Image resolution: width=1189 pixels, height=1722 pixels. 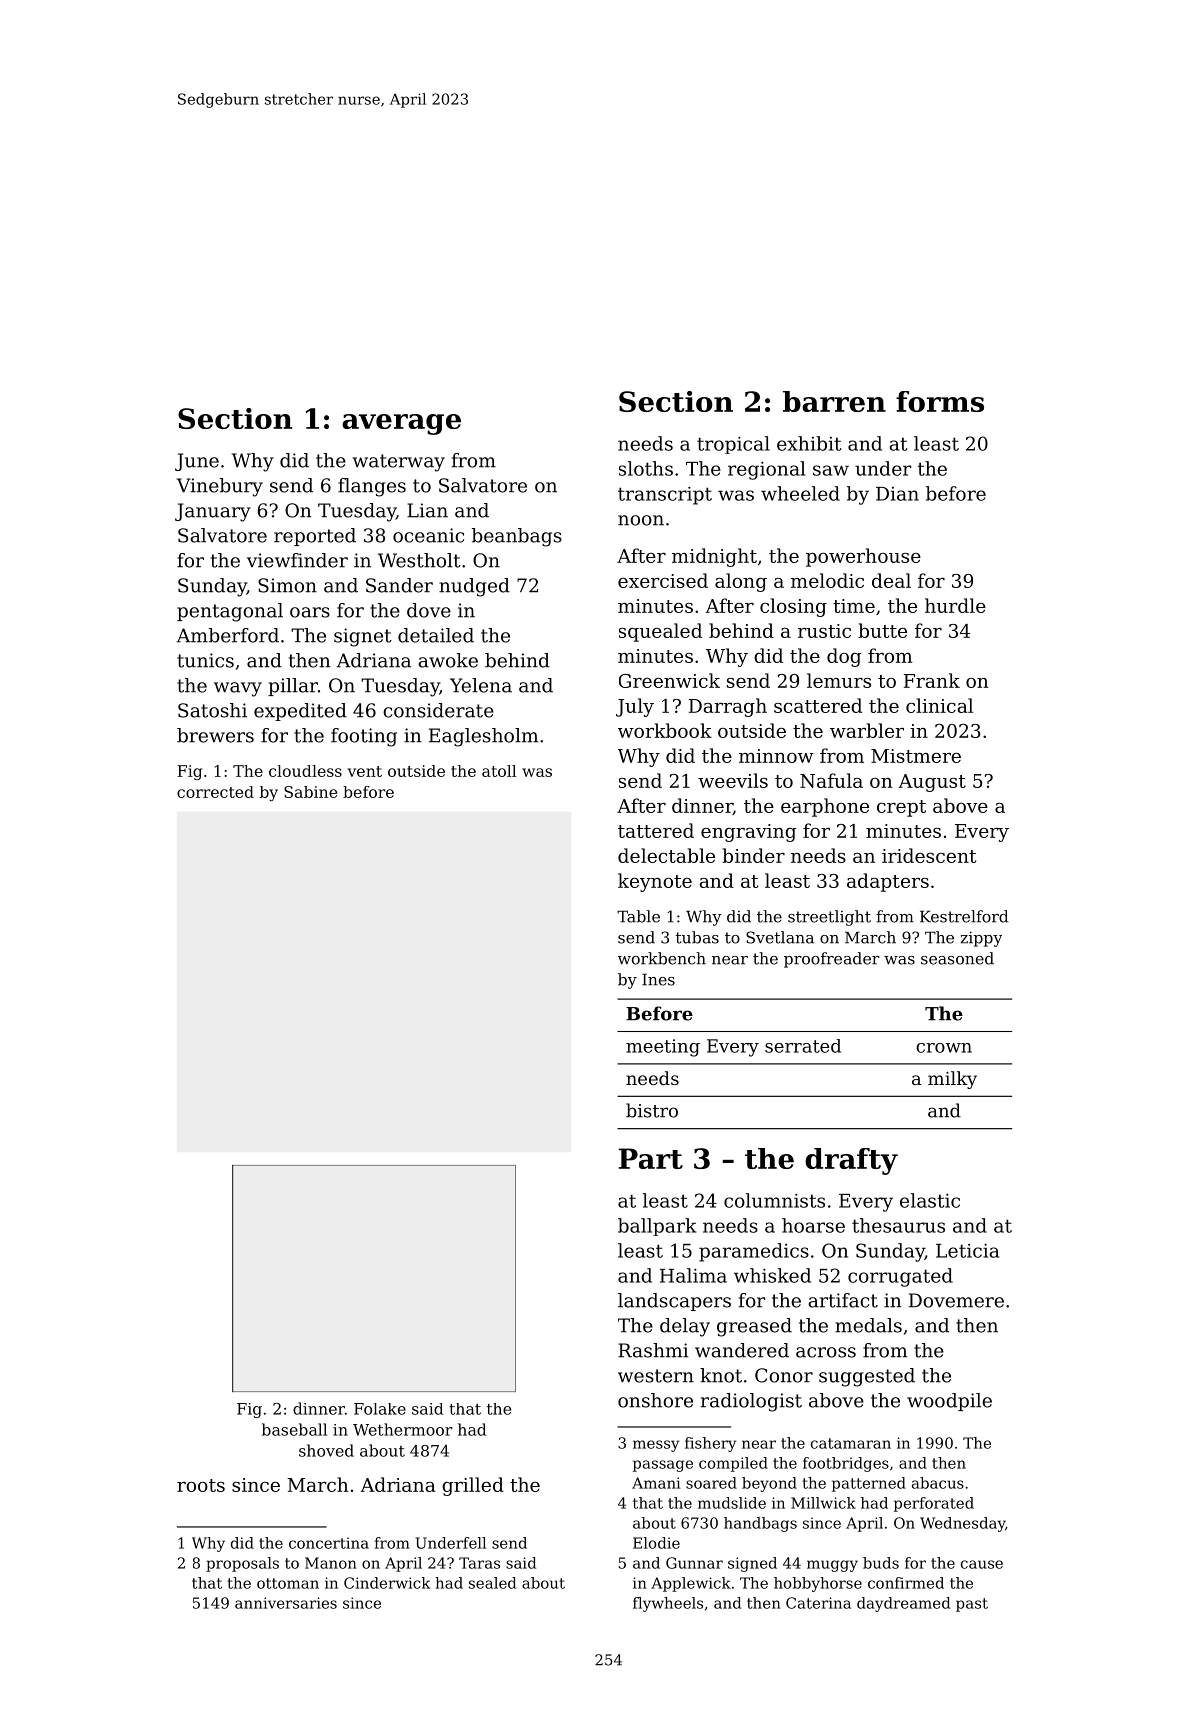 I want to click on average, so click(x=401, y=424).
